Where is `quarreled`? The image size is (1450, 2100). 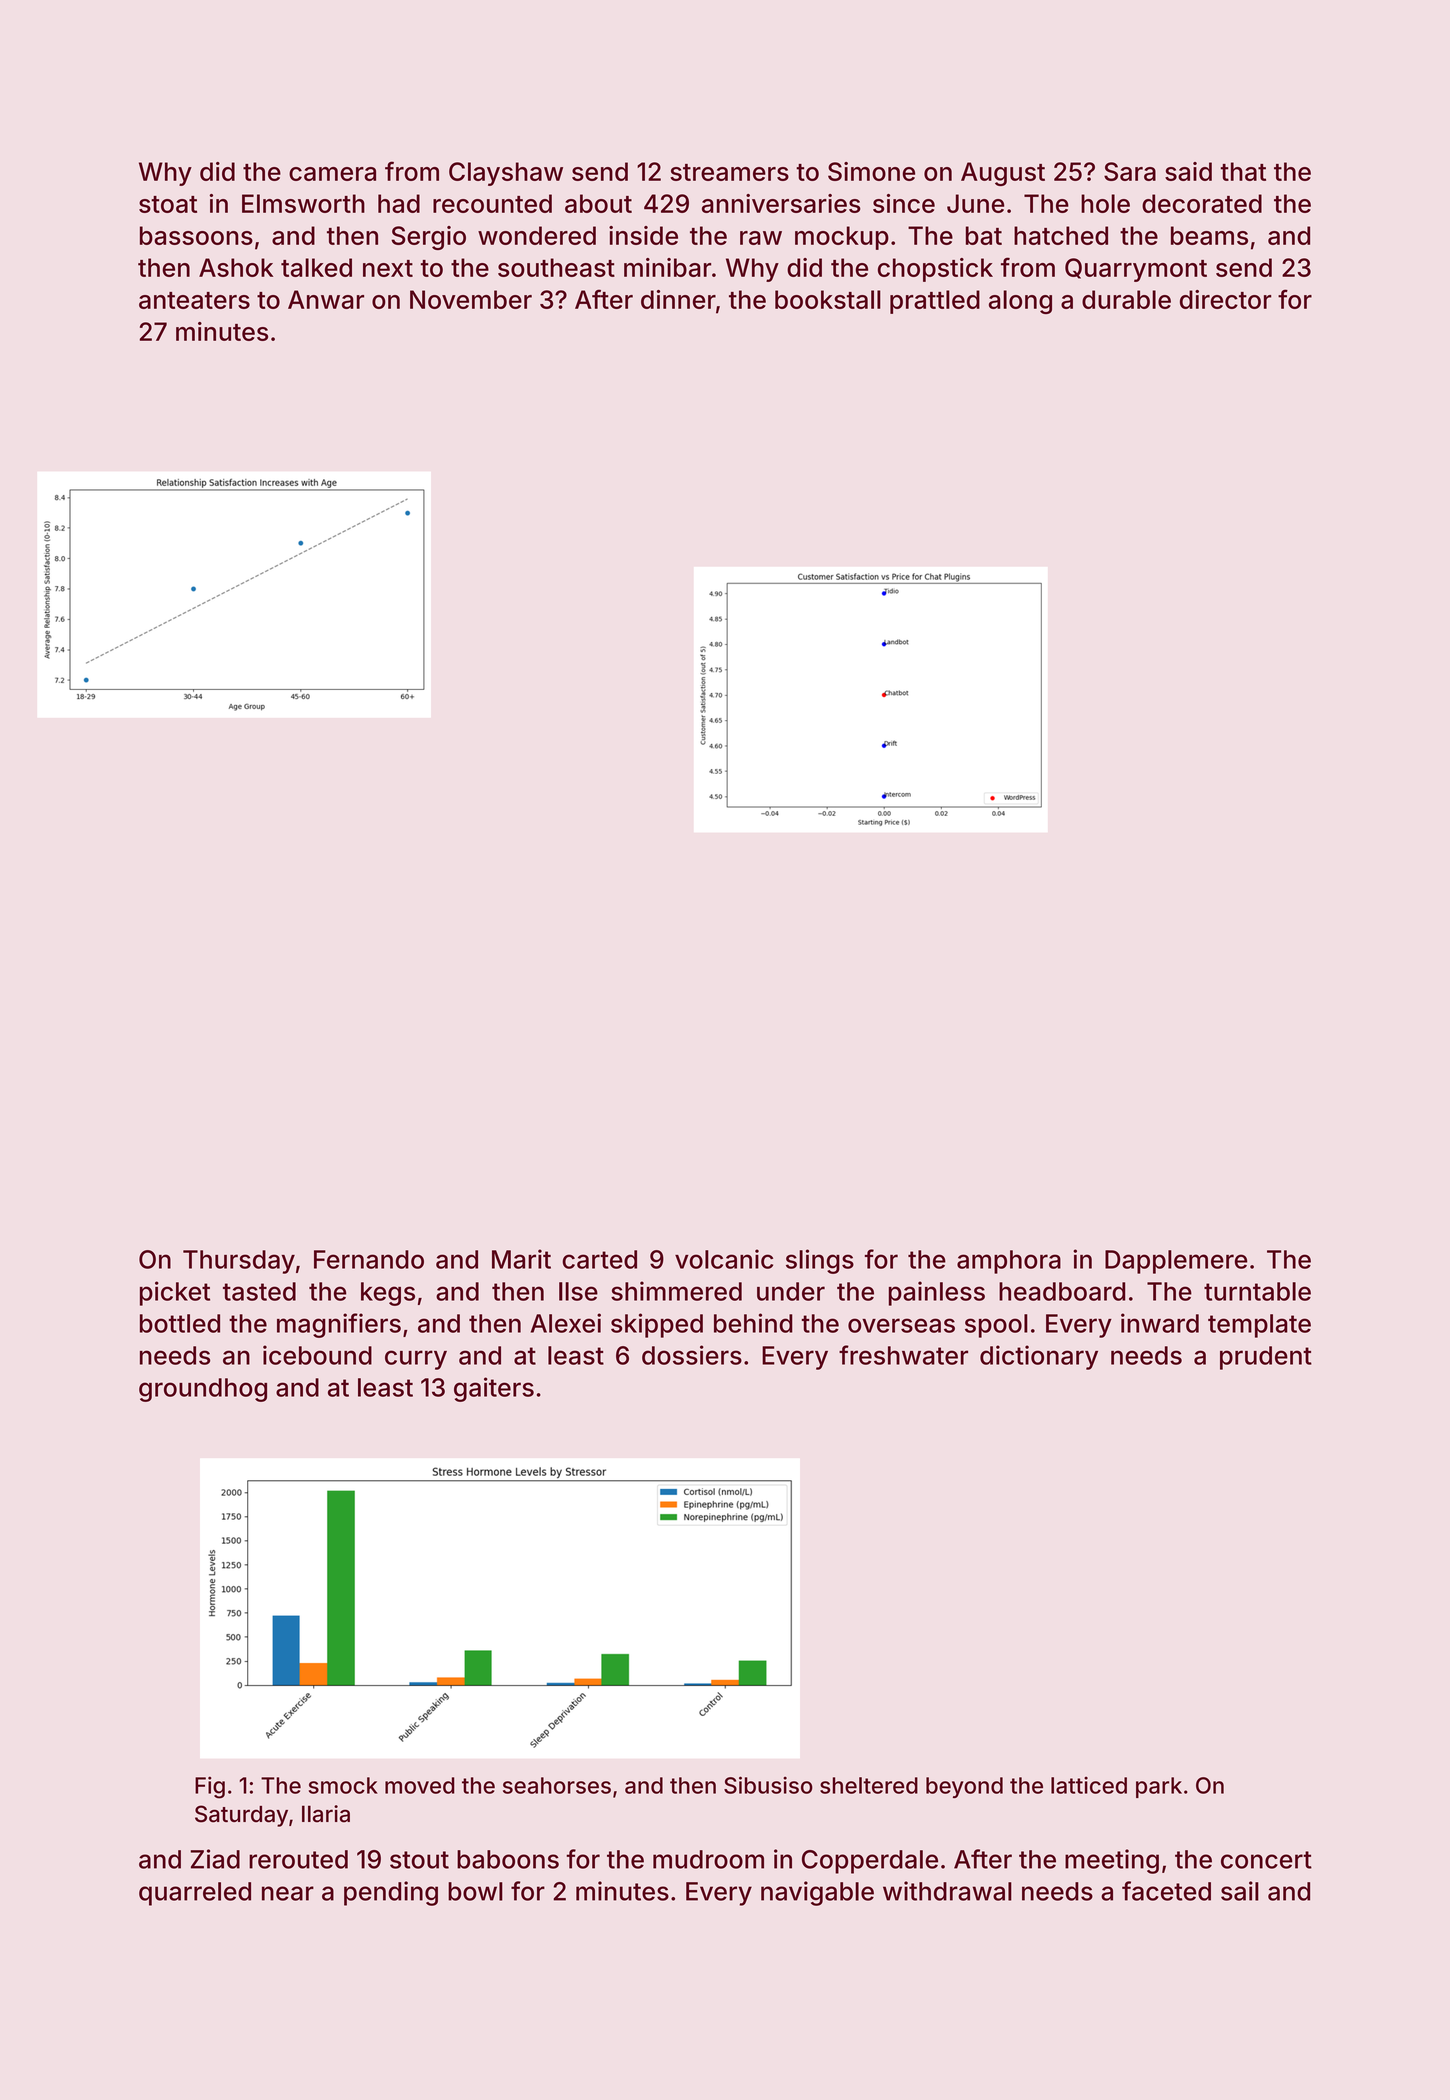
quarreled is located at coordinates (195, 1894).
